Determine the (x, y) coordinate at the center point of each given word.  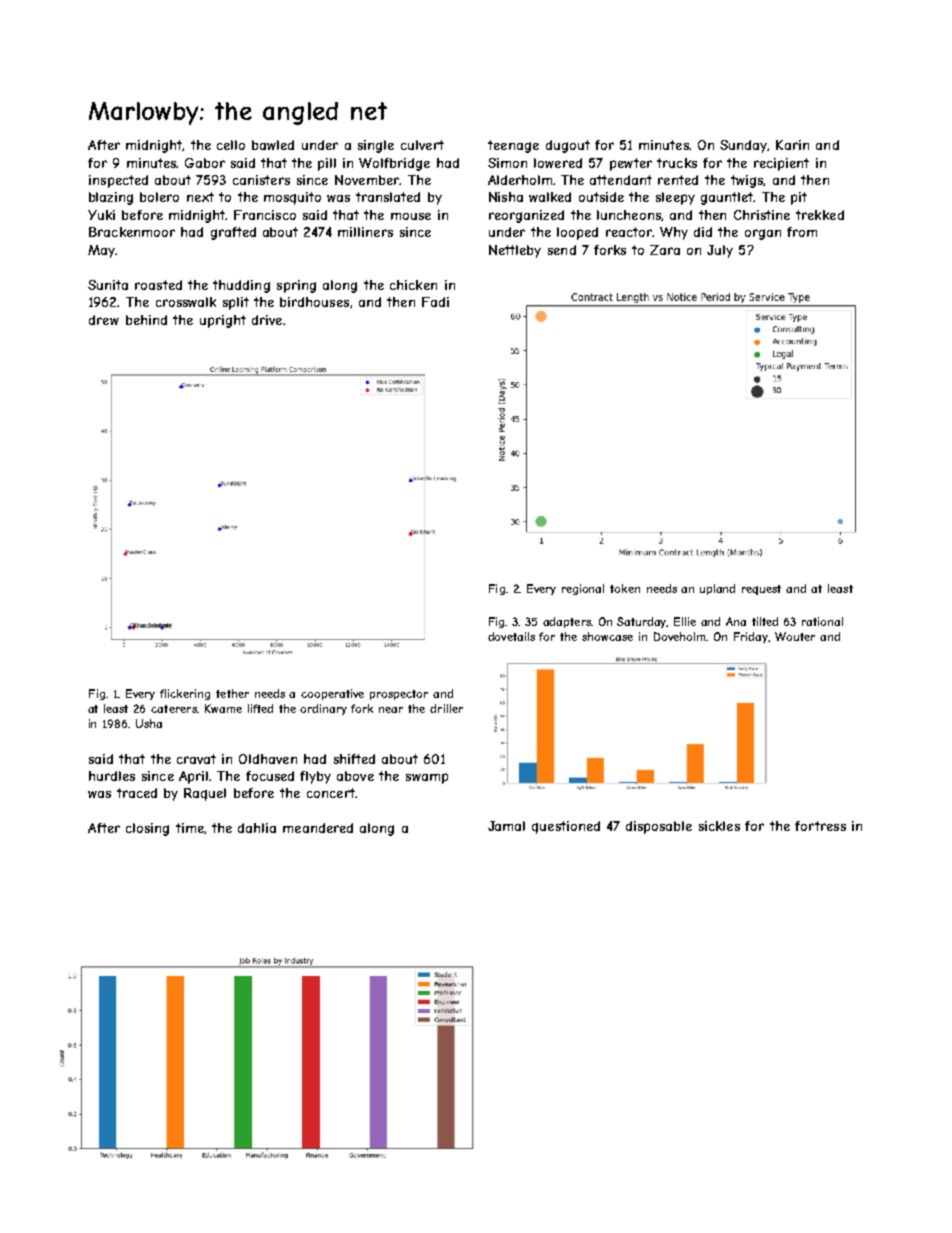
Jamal (506, 826)
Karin (792, 145)
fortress (820, 826)
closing (147, 829)
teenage (513, 146)
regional (583, 589)
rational (822, 621)
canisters (261, 180)
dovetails (511, 636)
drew (104, 320)
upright (223, 321)
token (625, 588)
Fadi (435, 302)
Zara (665, 250)
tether (232, 693)
